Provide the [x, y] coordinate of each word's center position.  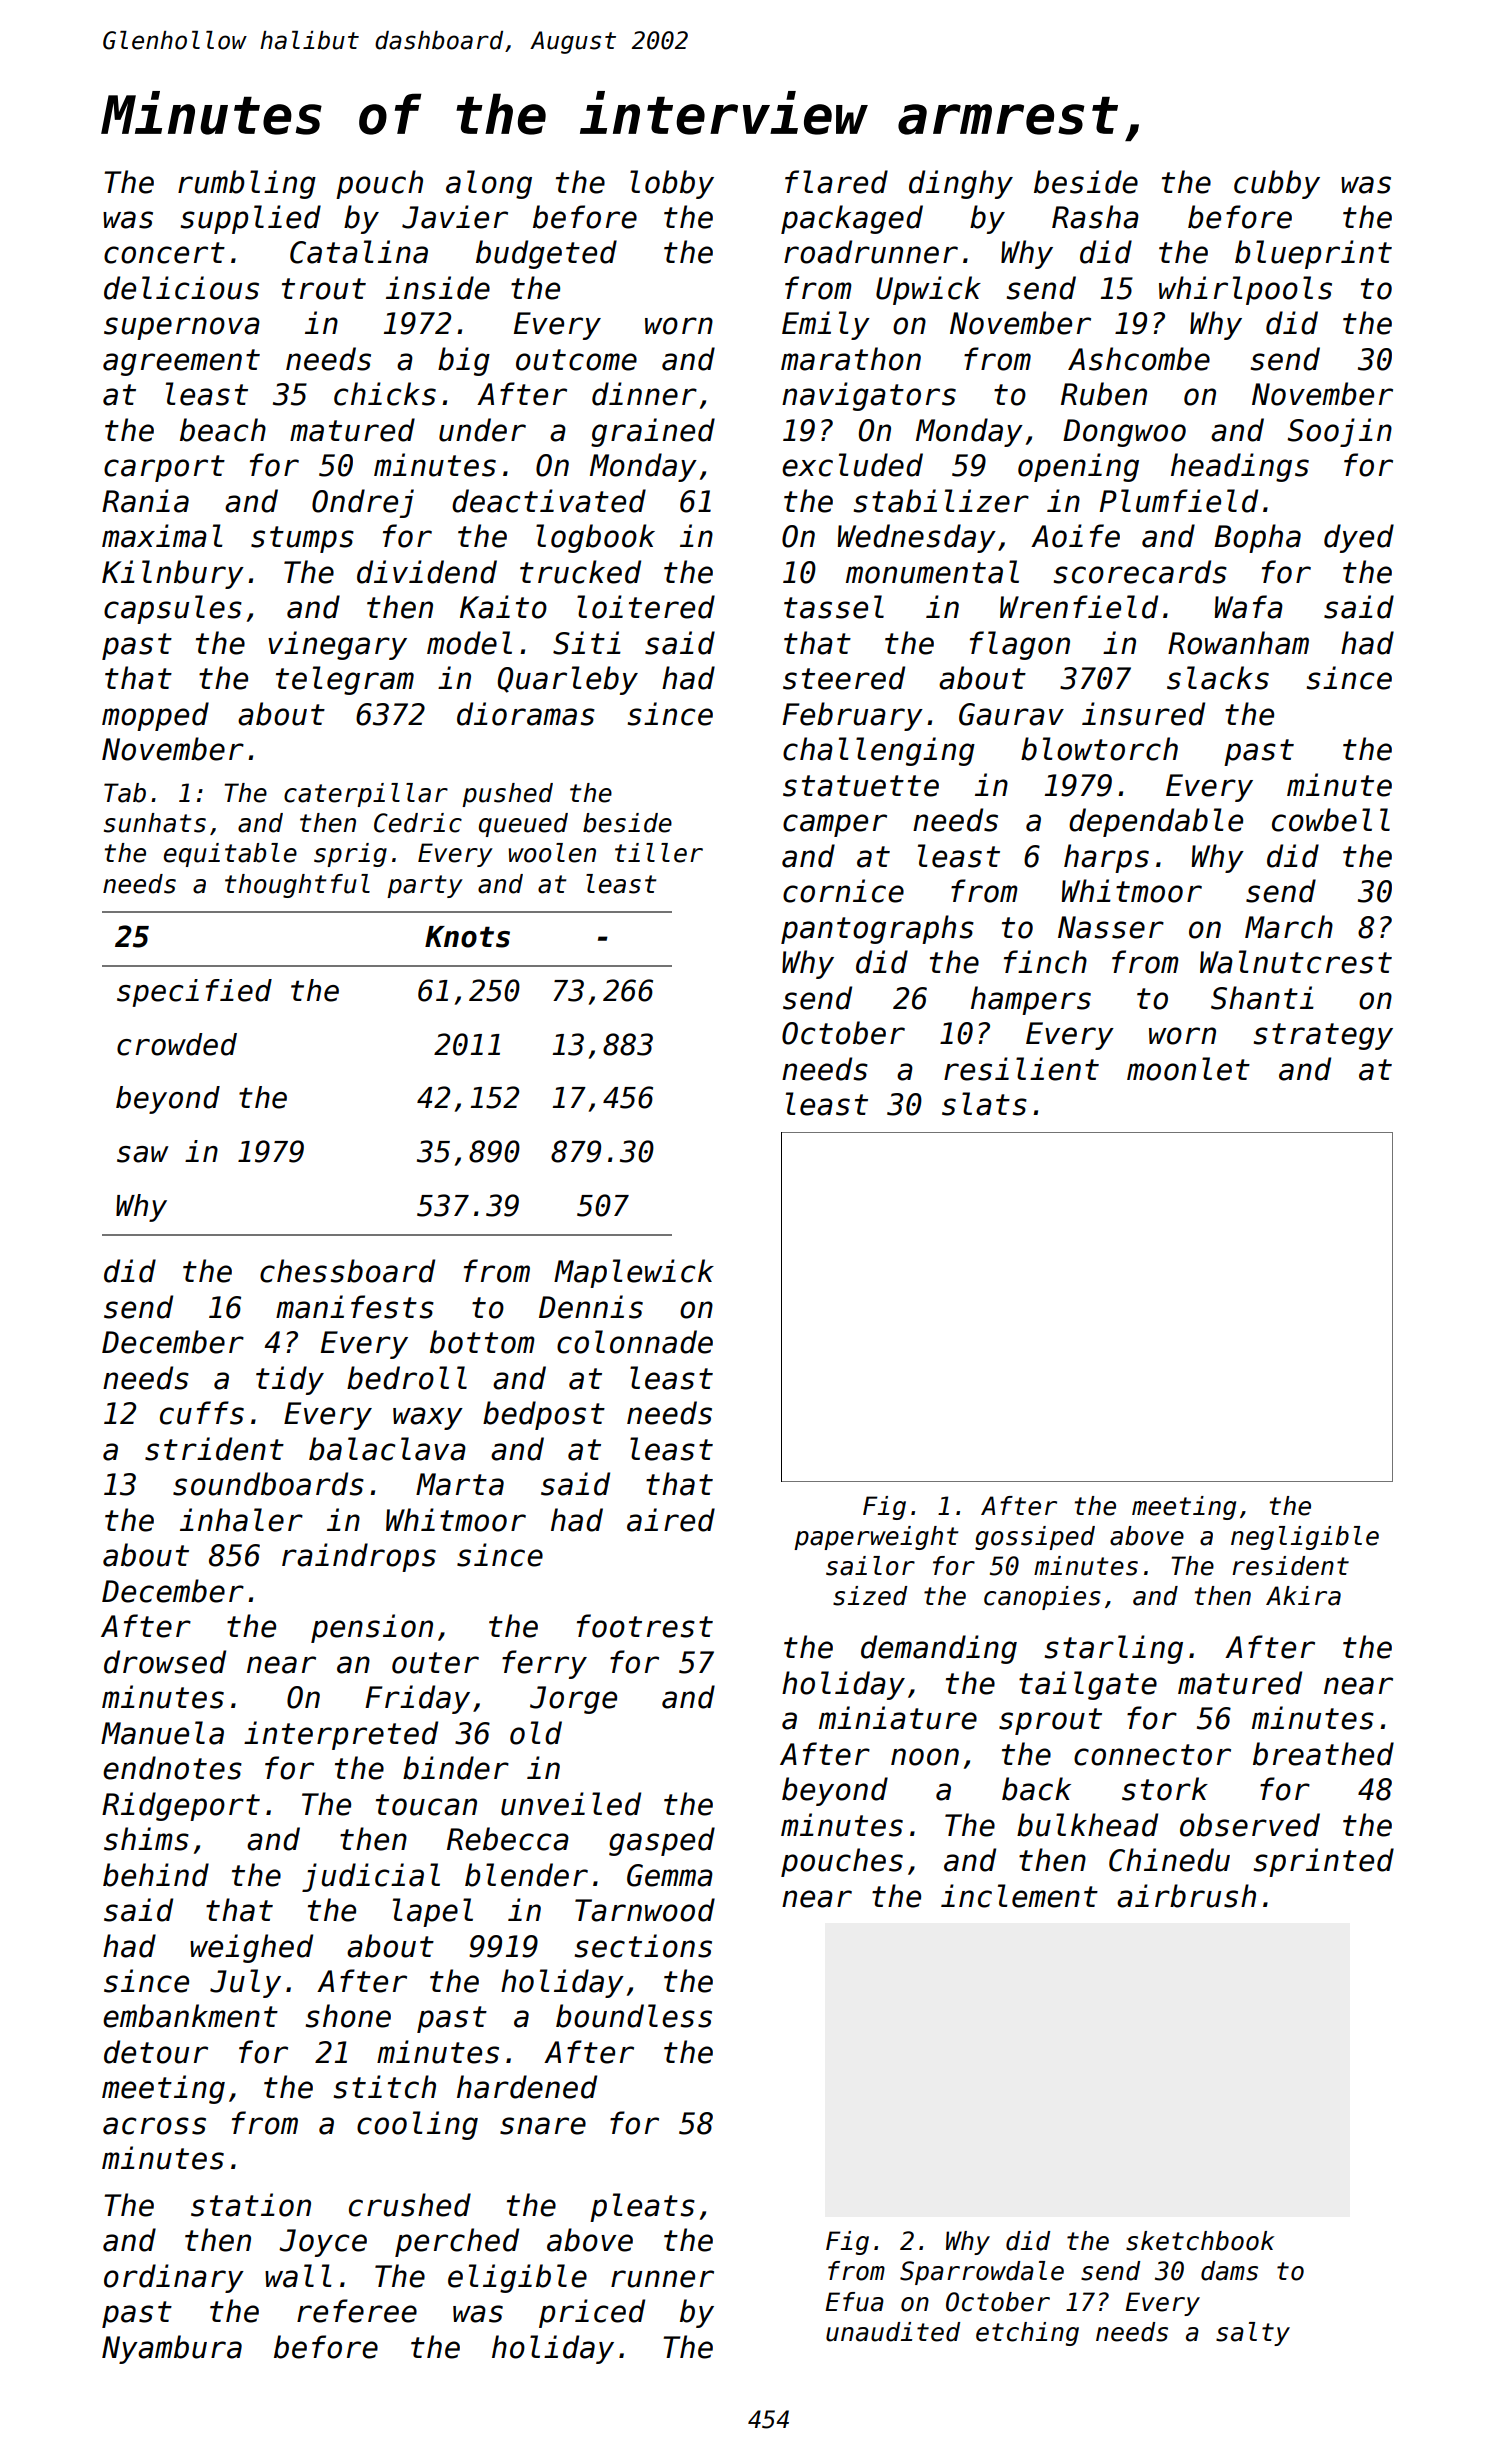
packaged [852, 219]
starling [1114, 1649]
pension [372, 1628]
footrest [645, 1626]
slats [984, 1104]
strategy [1323, 1036]
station [251, 2205]
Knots [467, 937]
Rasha [1095, 217]
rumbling [247, 184]
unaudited [893, 2332]
